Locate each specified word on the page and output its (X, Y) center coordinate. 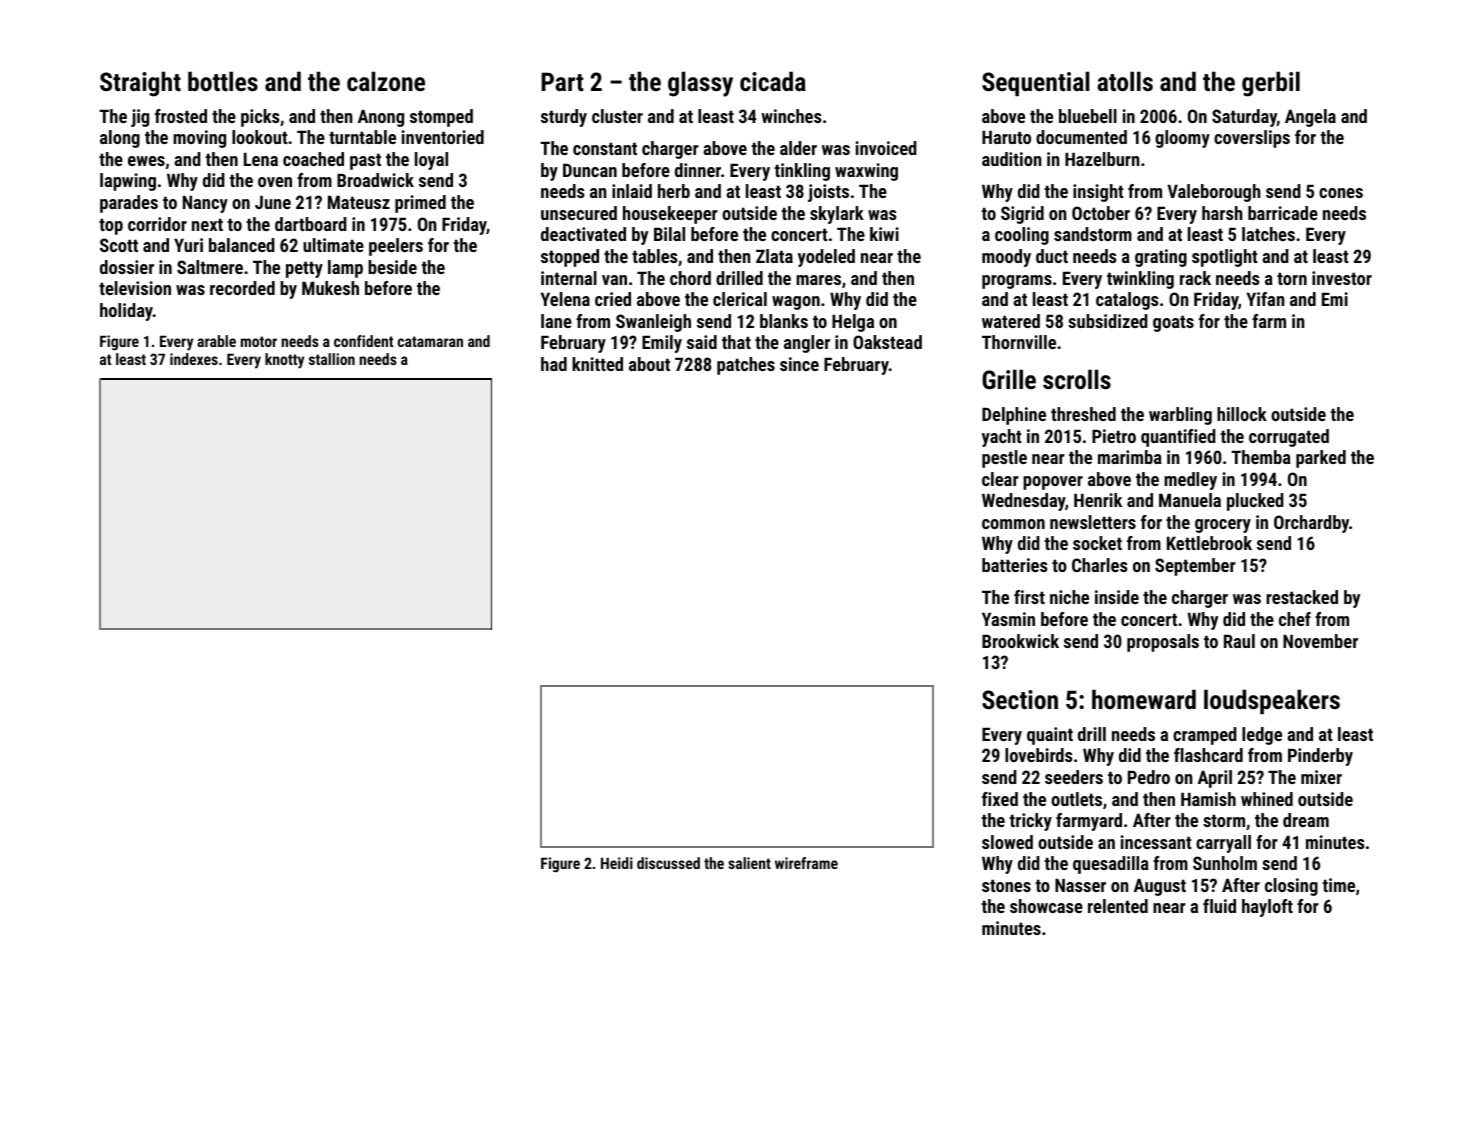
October (1101, 213)
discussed (668, 863)
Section (1020, 699)
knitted (597, 364)
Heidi (617, 863)
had (554, 364)
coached (313, 159)
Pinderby (1320, 757)
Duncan (590, 170)
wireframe (806, 863)
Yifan (1265, 299)
